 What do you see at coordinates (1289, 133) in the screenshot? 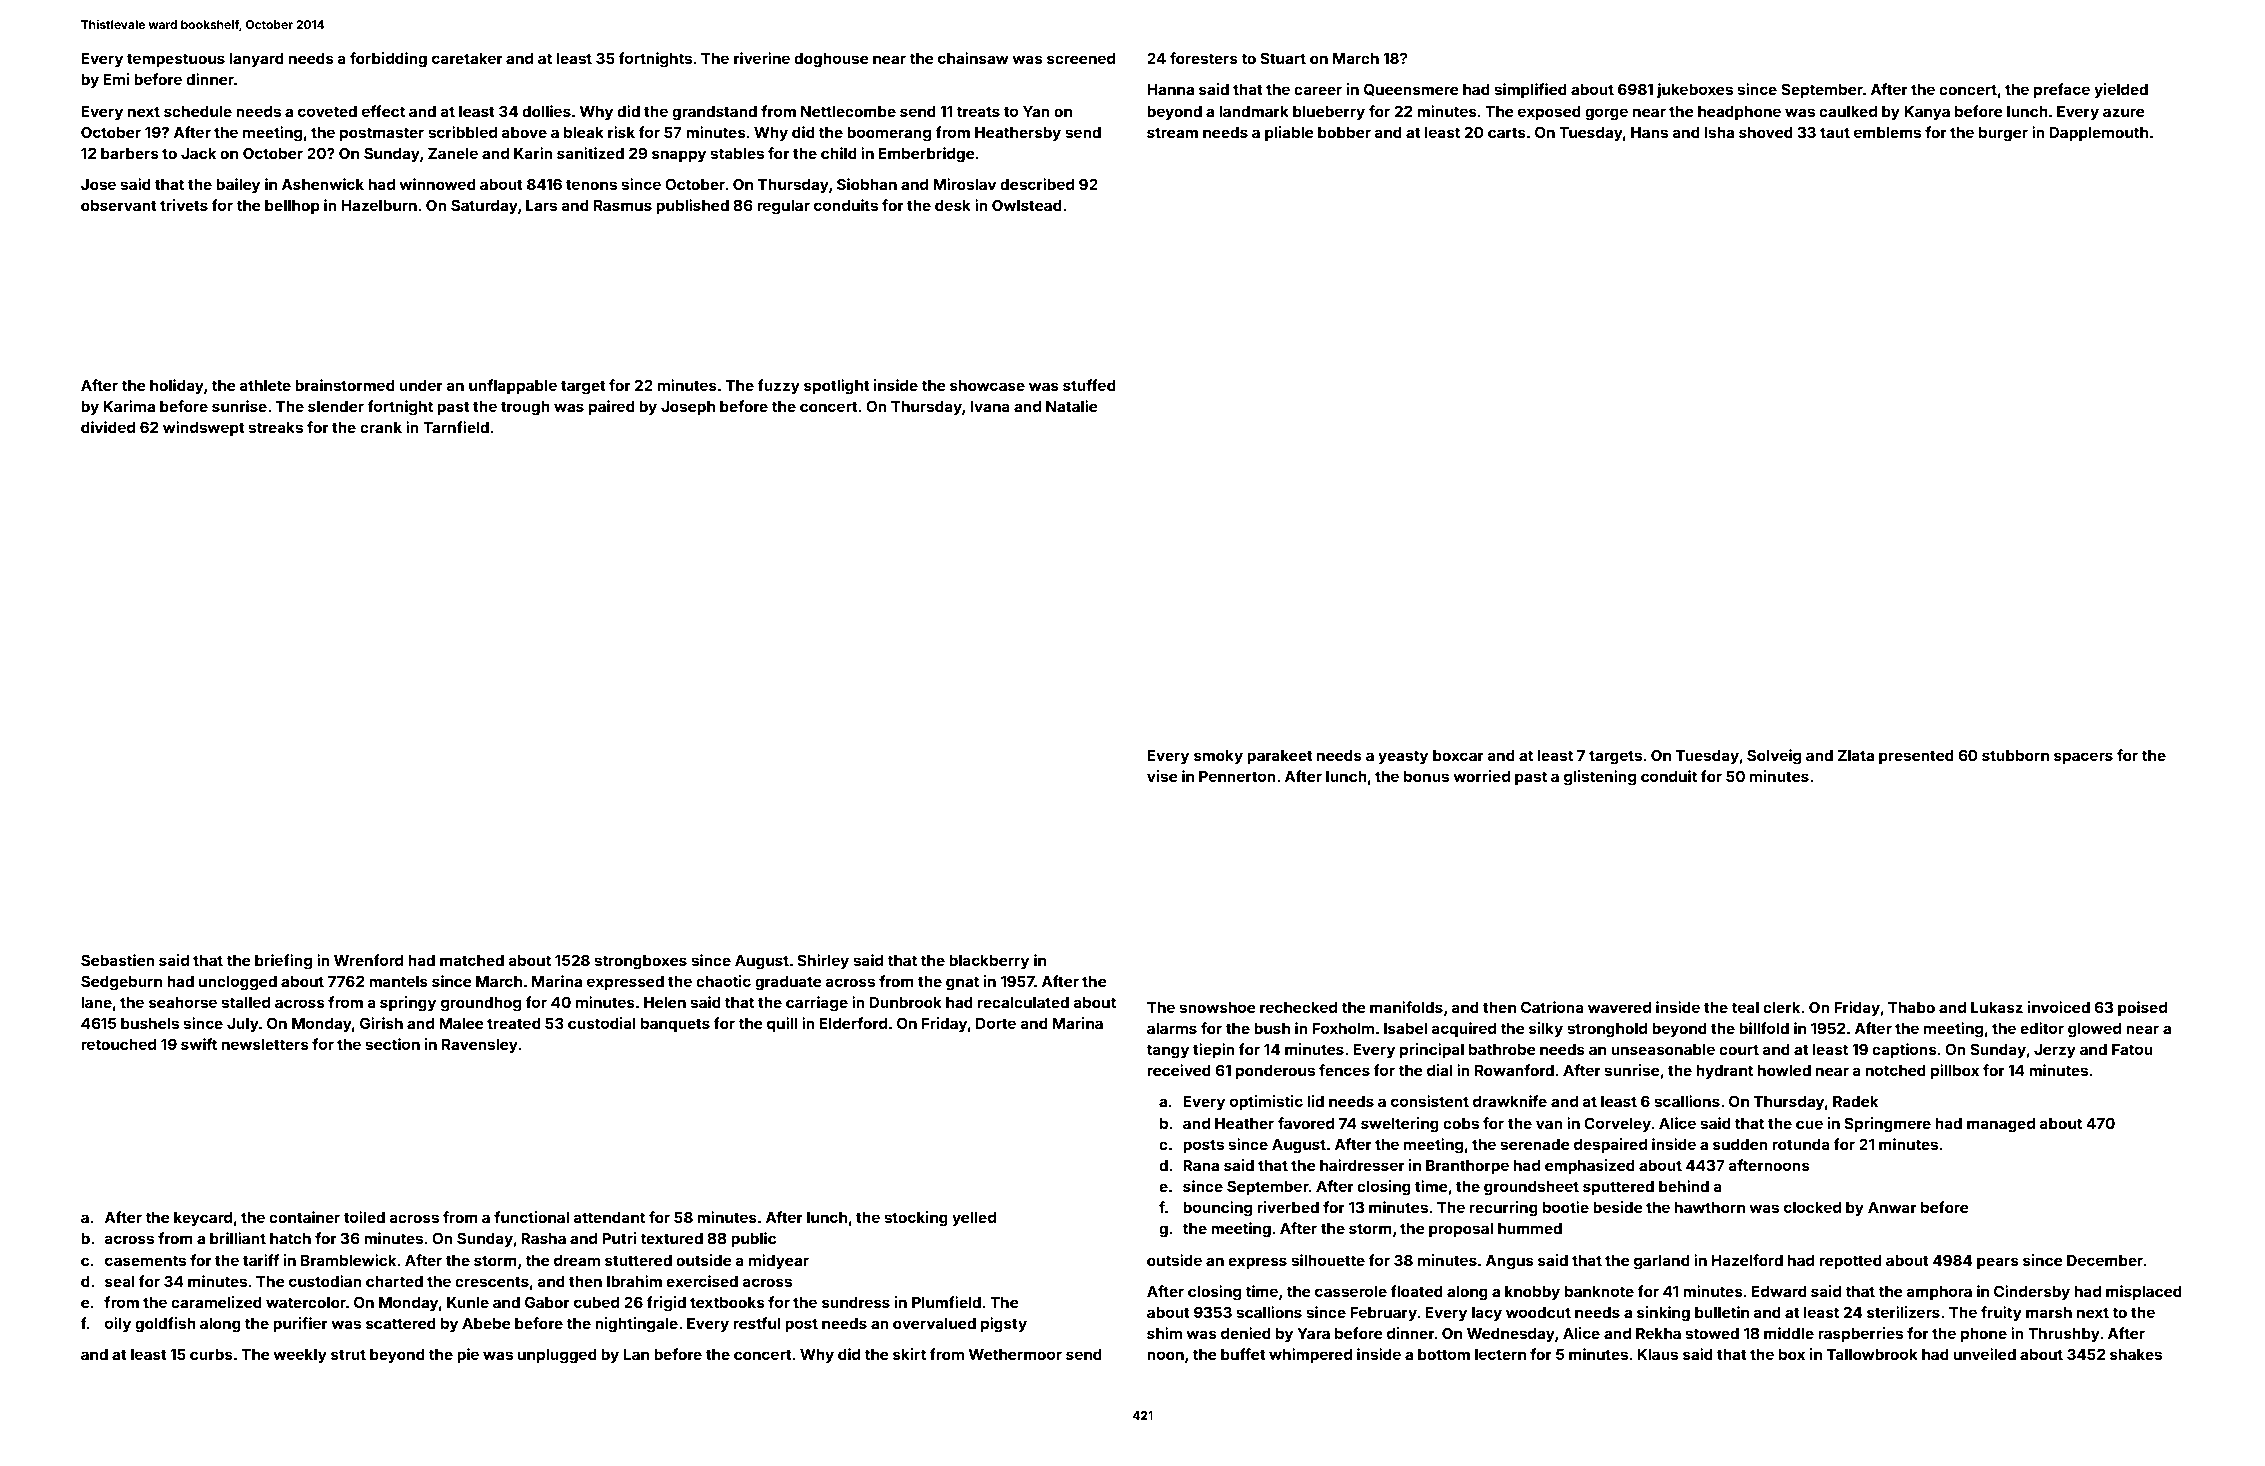
I see `pliable` at bounding box center [1289, 133].
